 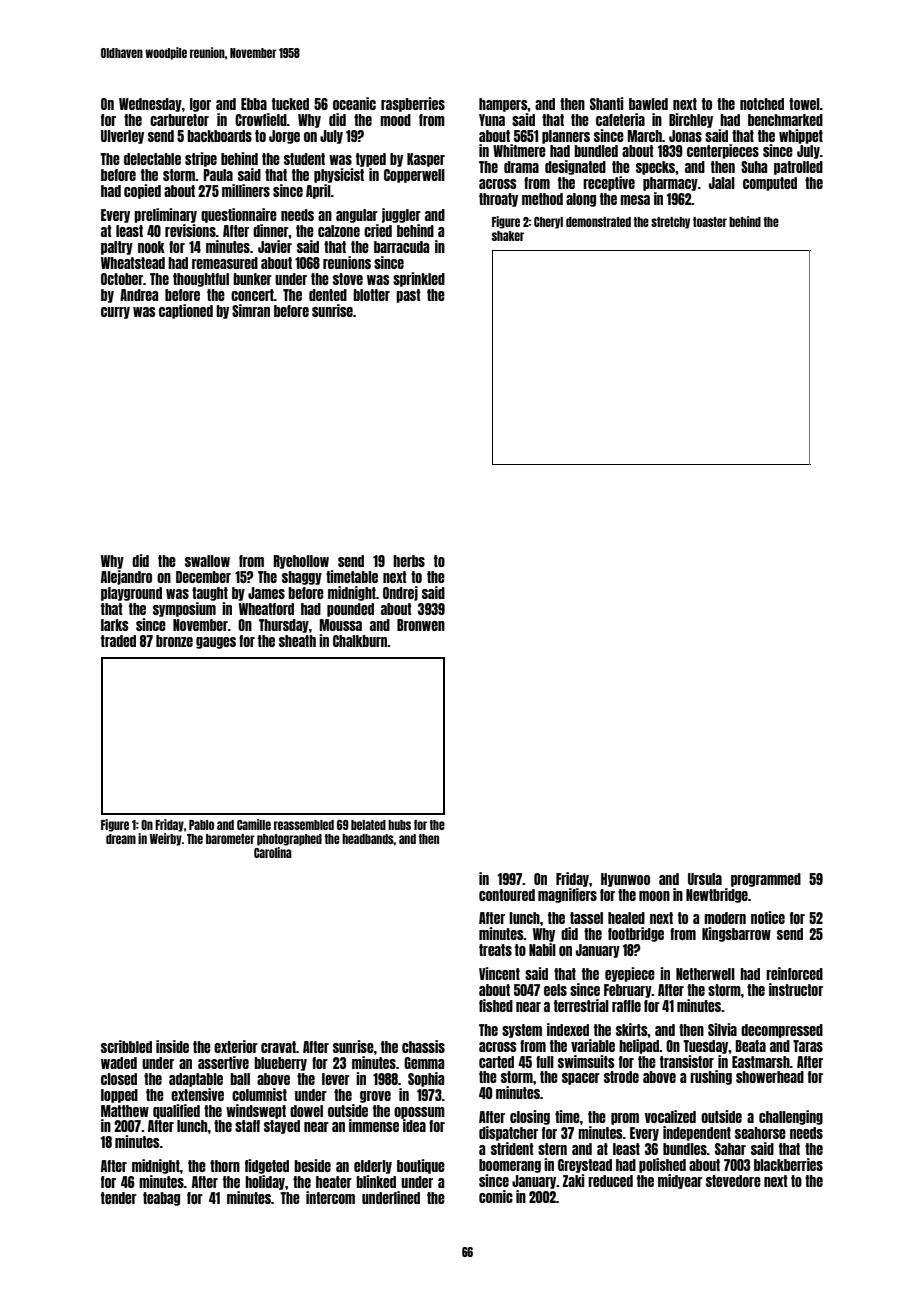 I want to click on Ryehollow, so click(x=301, y=562).
